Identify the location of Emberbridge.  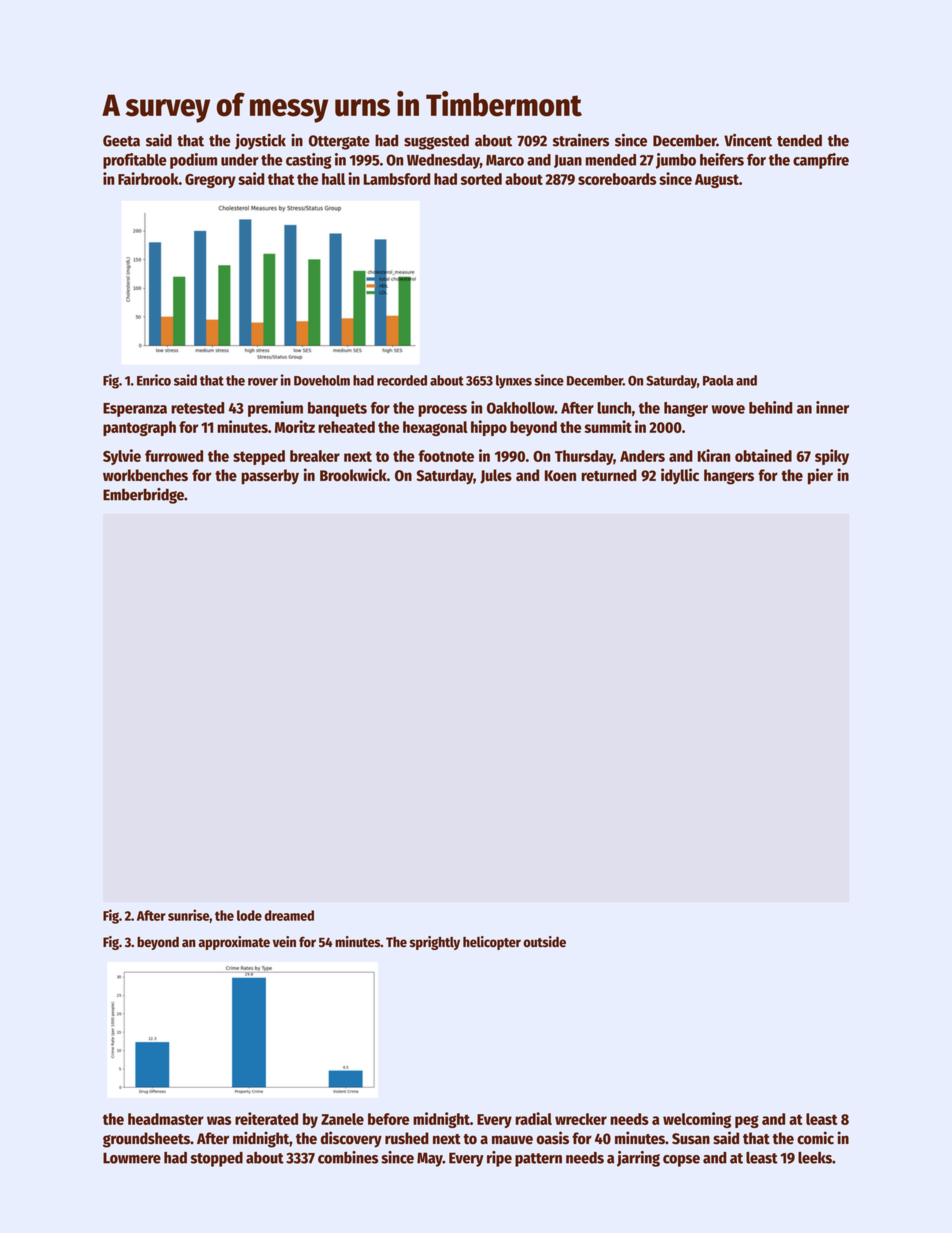
(143, 496).
